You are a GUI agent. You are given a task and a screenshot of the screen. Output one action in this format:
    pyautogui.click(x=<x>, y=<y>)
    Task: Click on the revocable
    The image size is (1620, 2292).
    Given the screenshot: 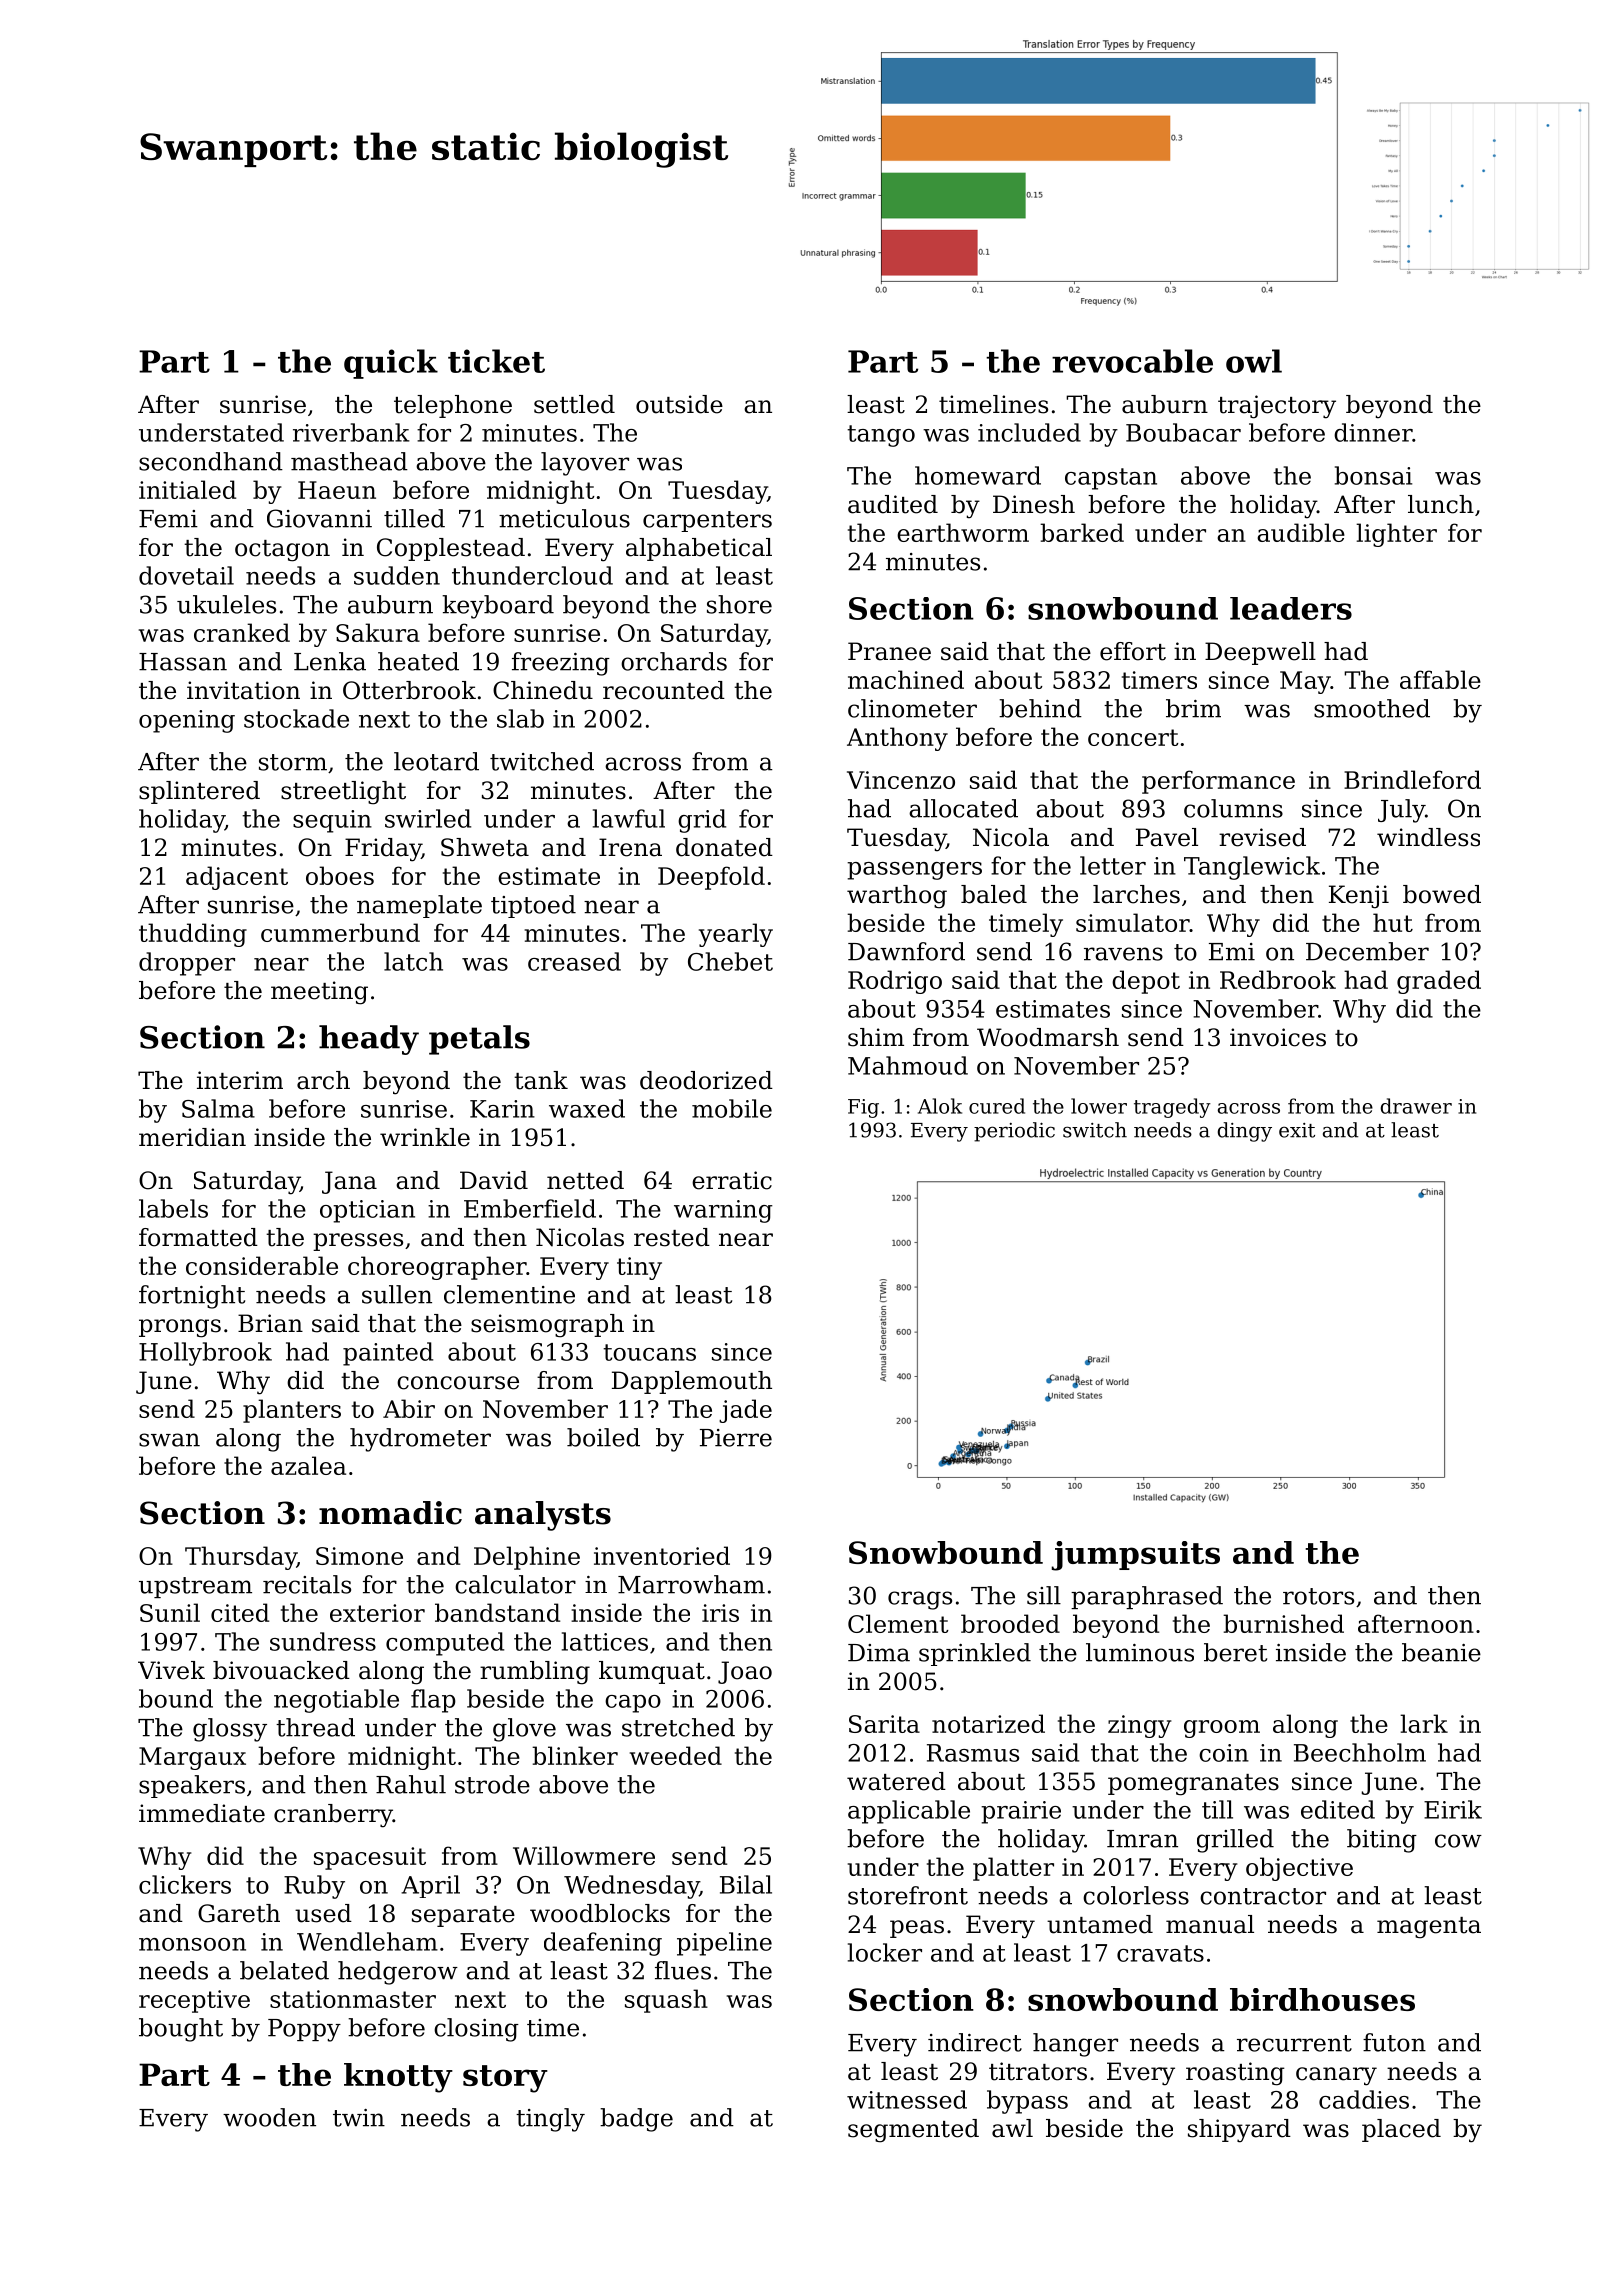 What is the action you would take?
    pyautogui.click(x=1132, y=361)
